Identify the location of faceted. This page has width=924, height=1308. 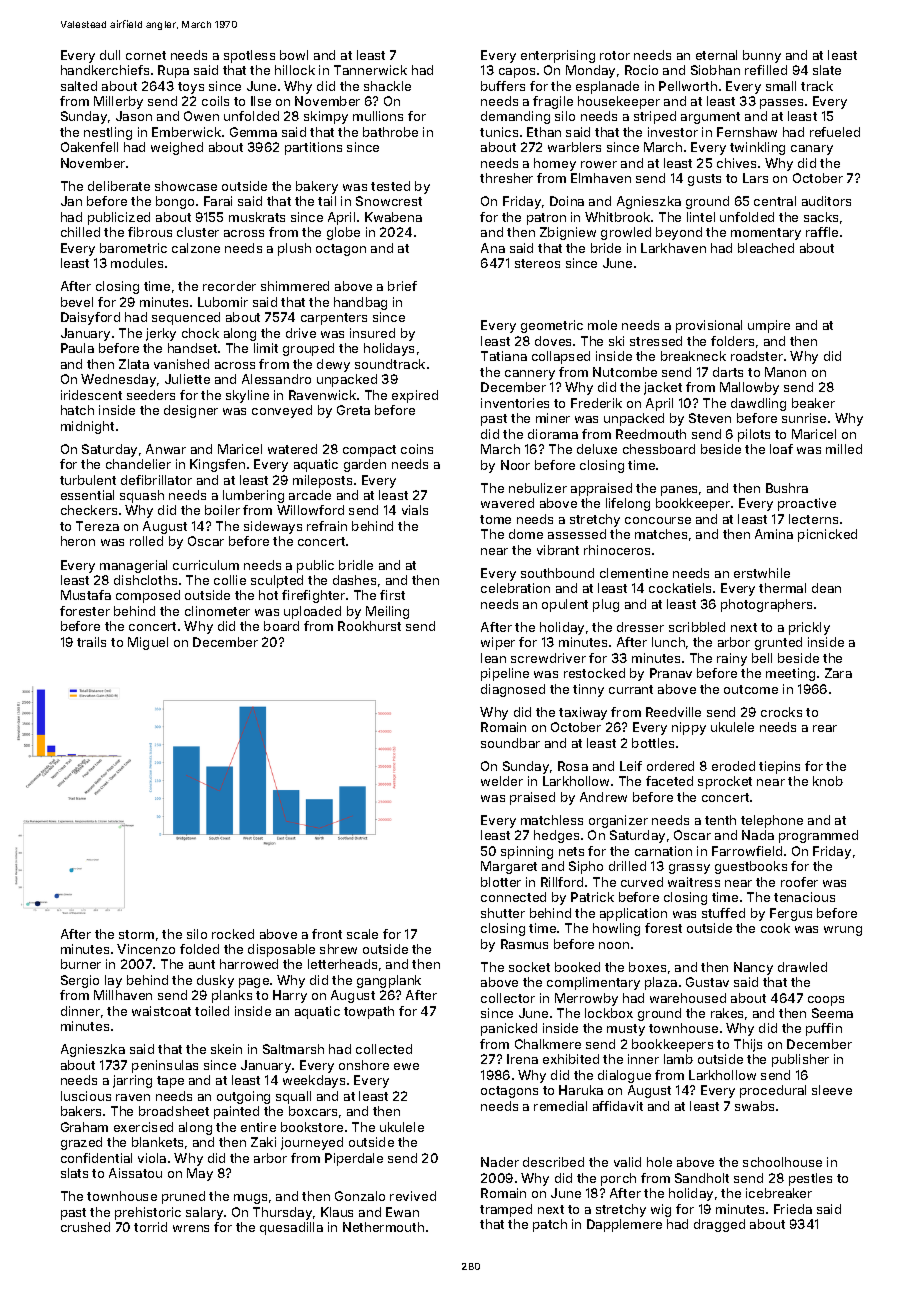
(669, 781).
